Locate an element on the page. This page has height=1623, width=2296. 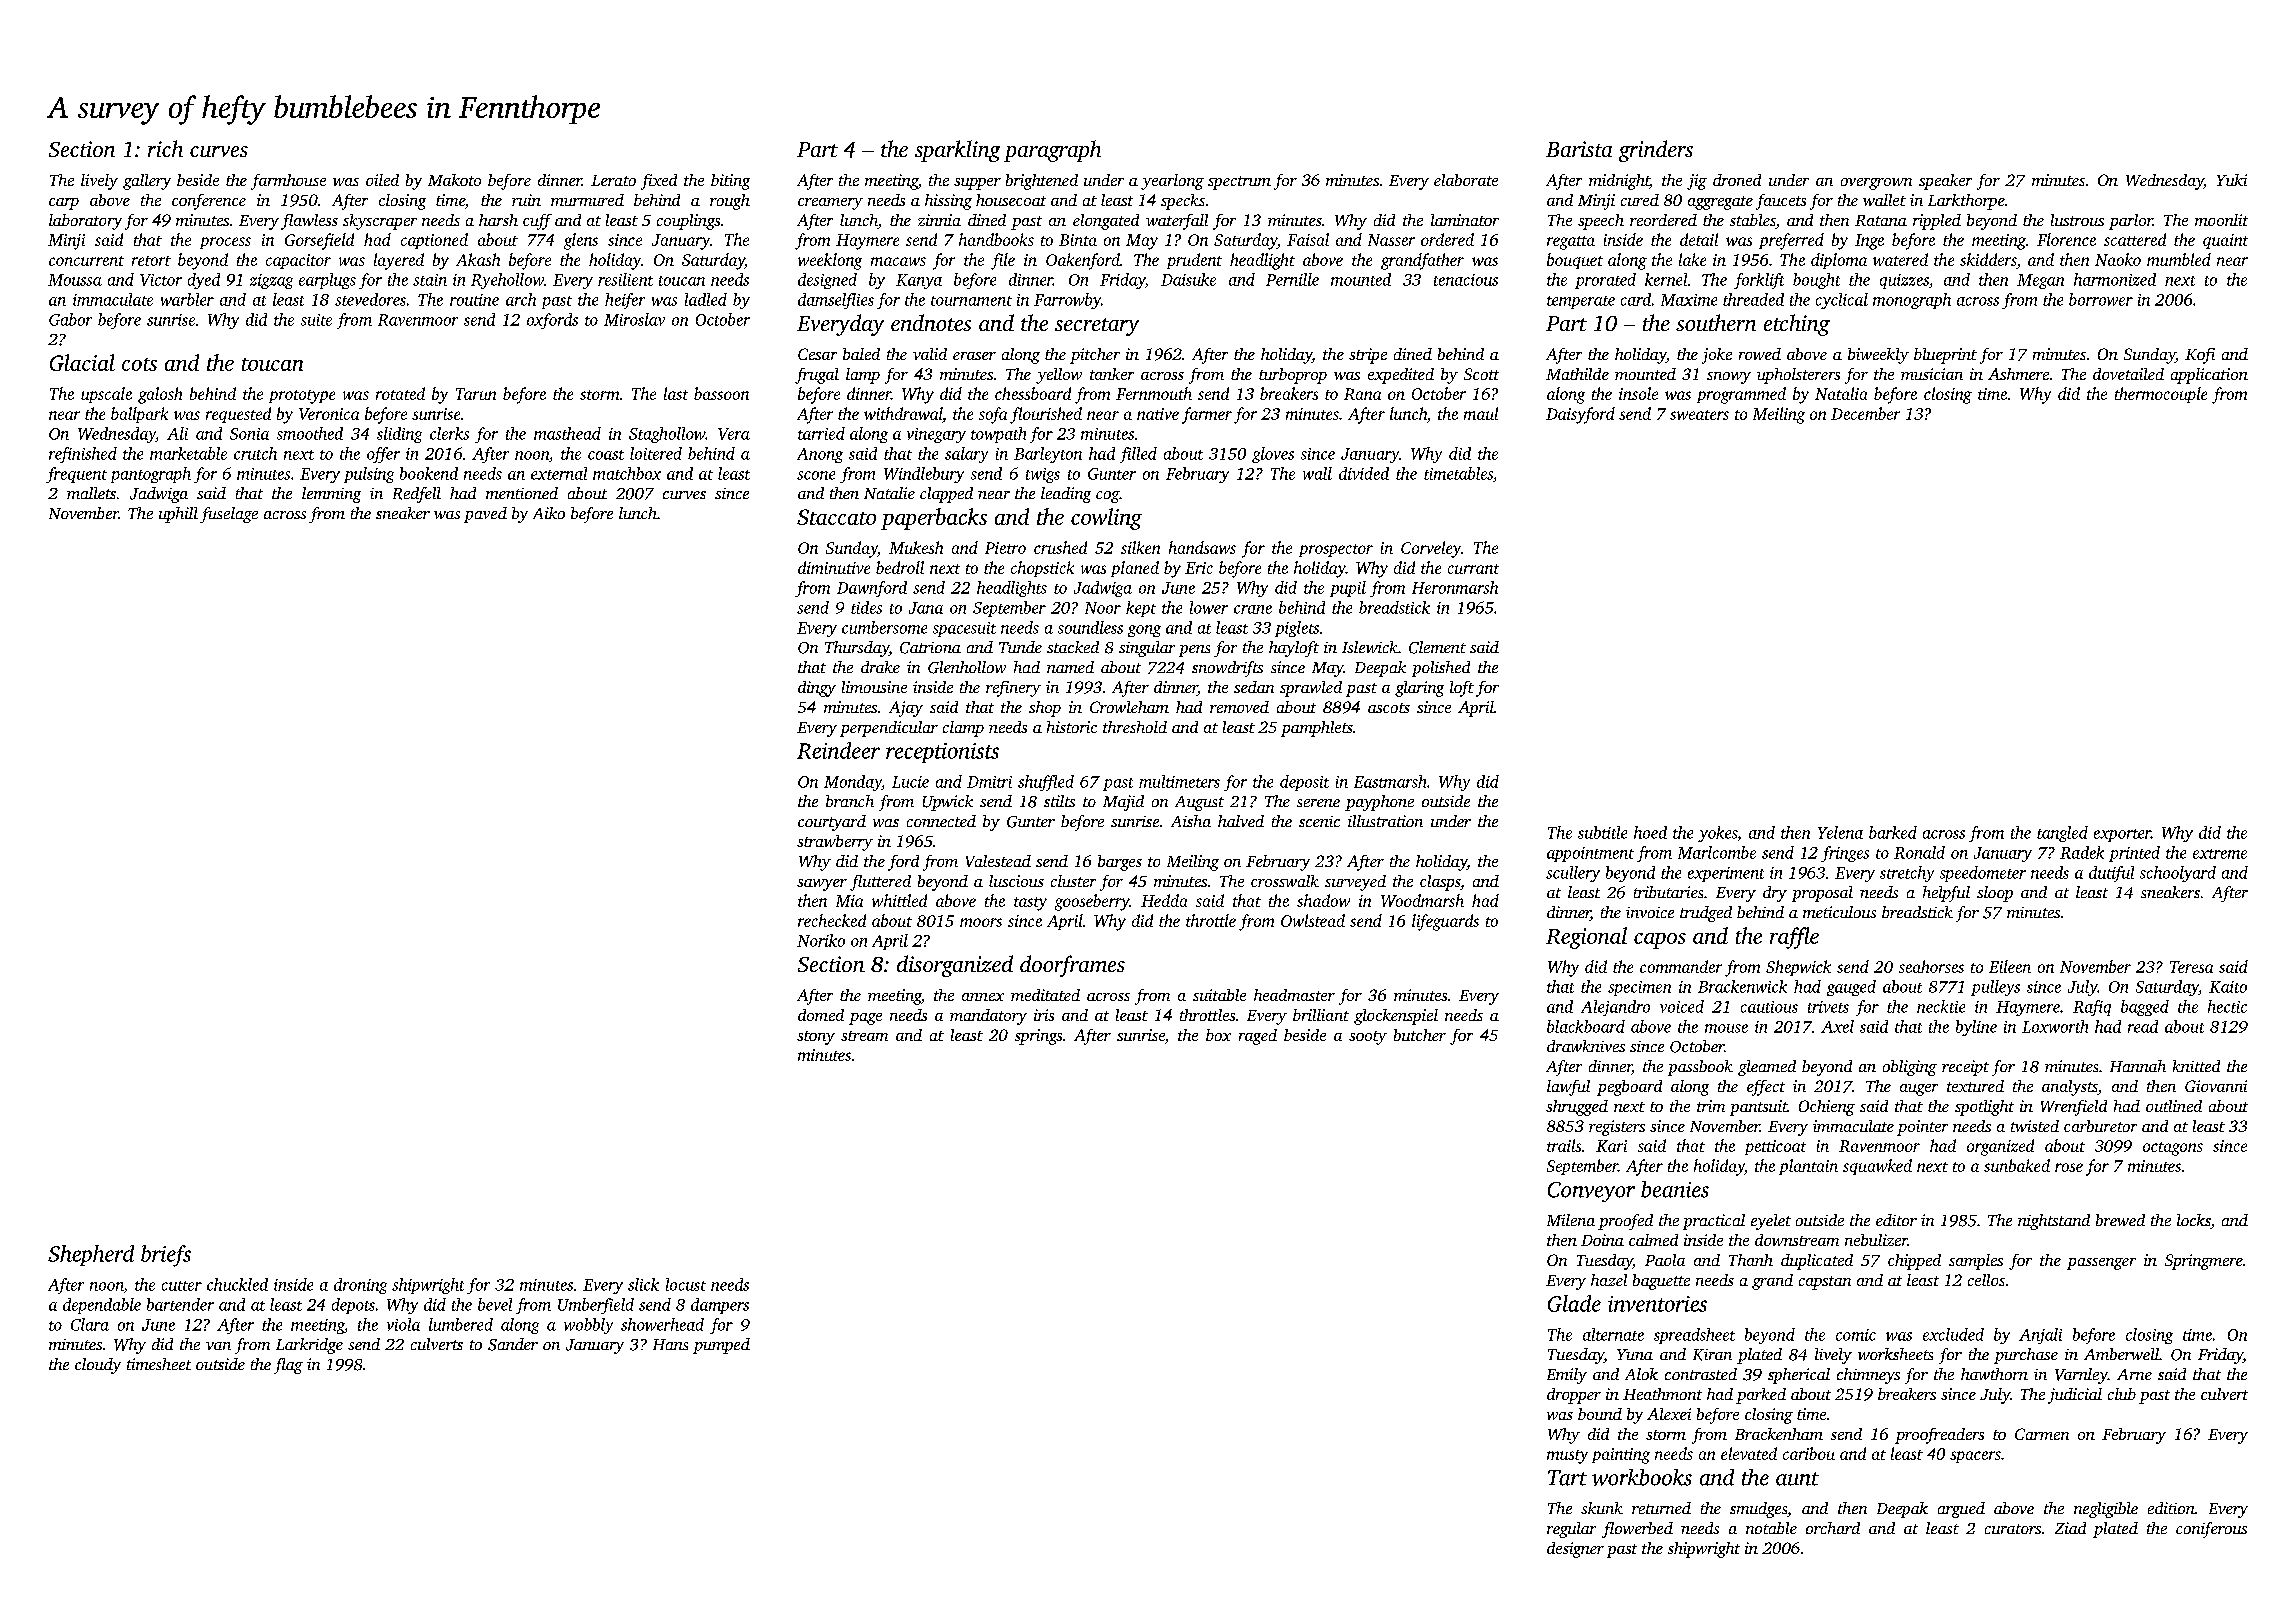
Giovanni is located at coordinates (2216, 1086).
